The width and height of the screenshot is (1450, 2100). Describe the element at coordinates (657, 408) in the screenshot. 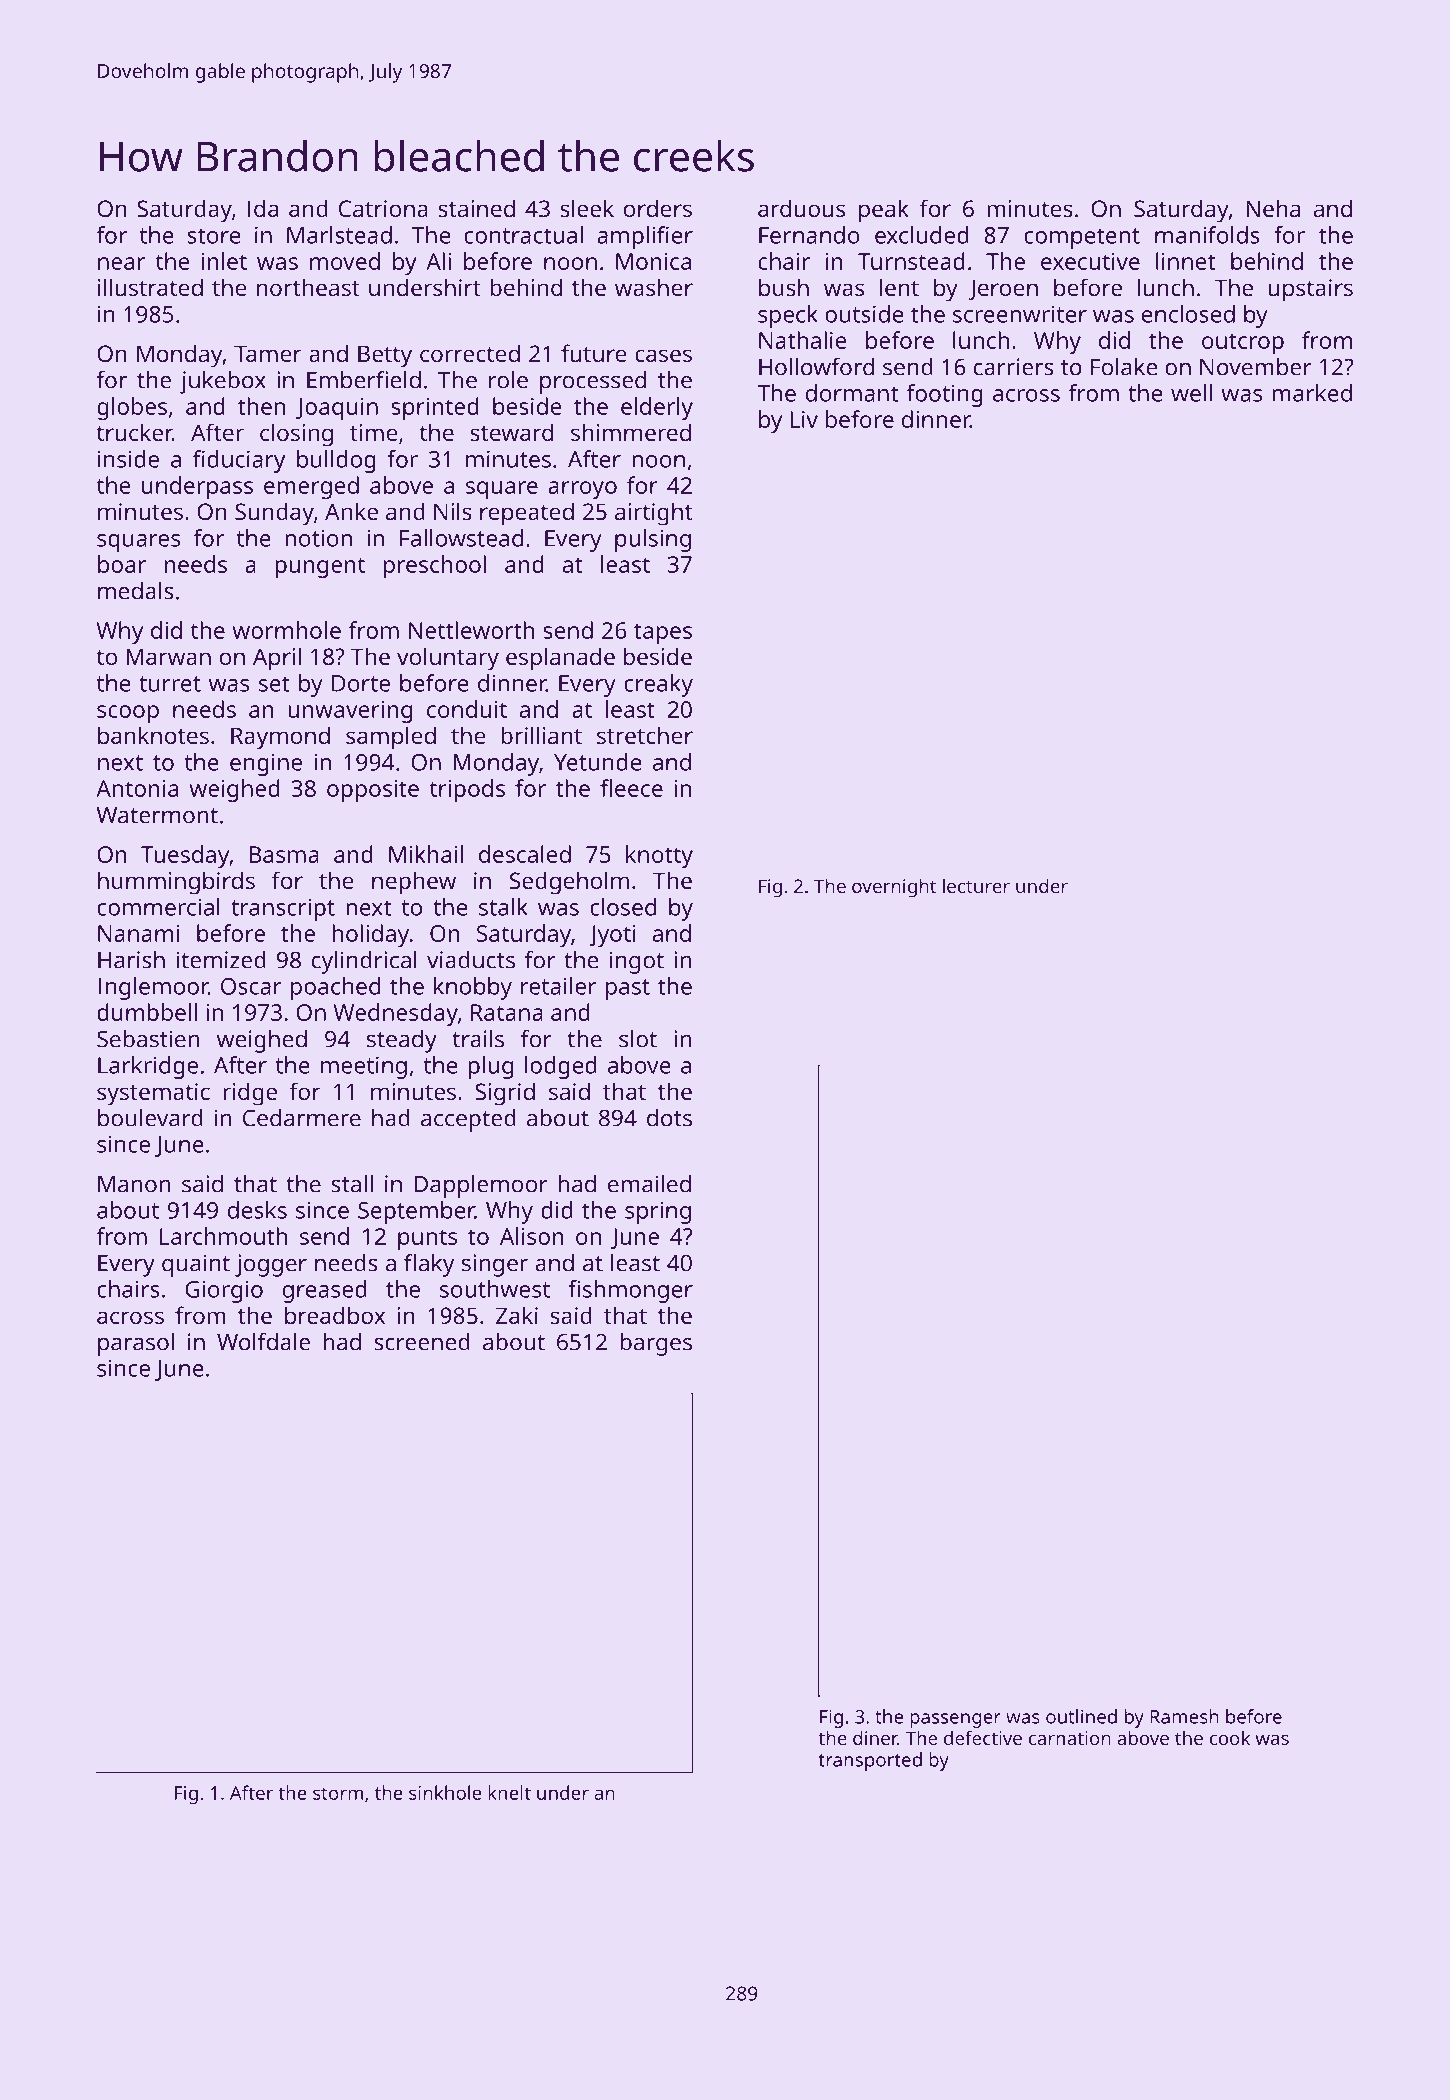

I see `elderly` at that location.
